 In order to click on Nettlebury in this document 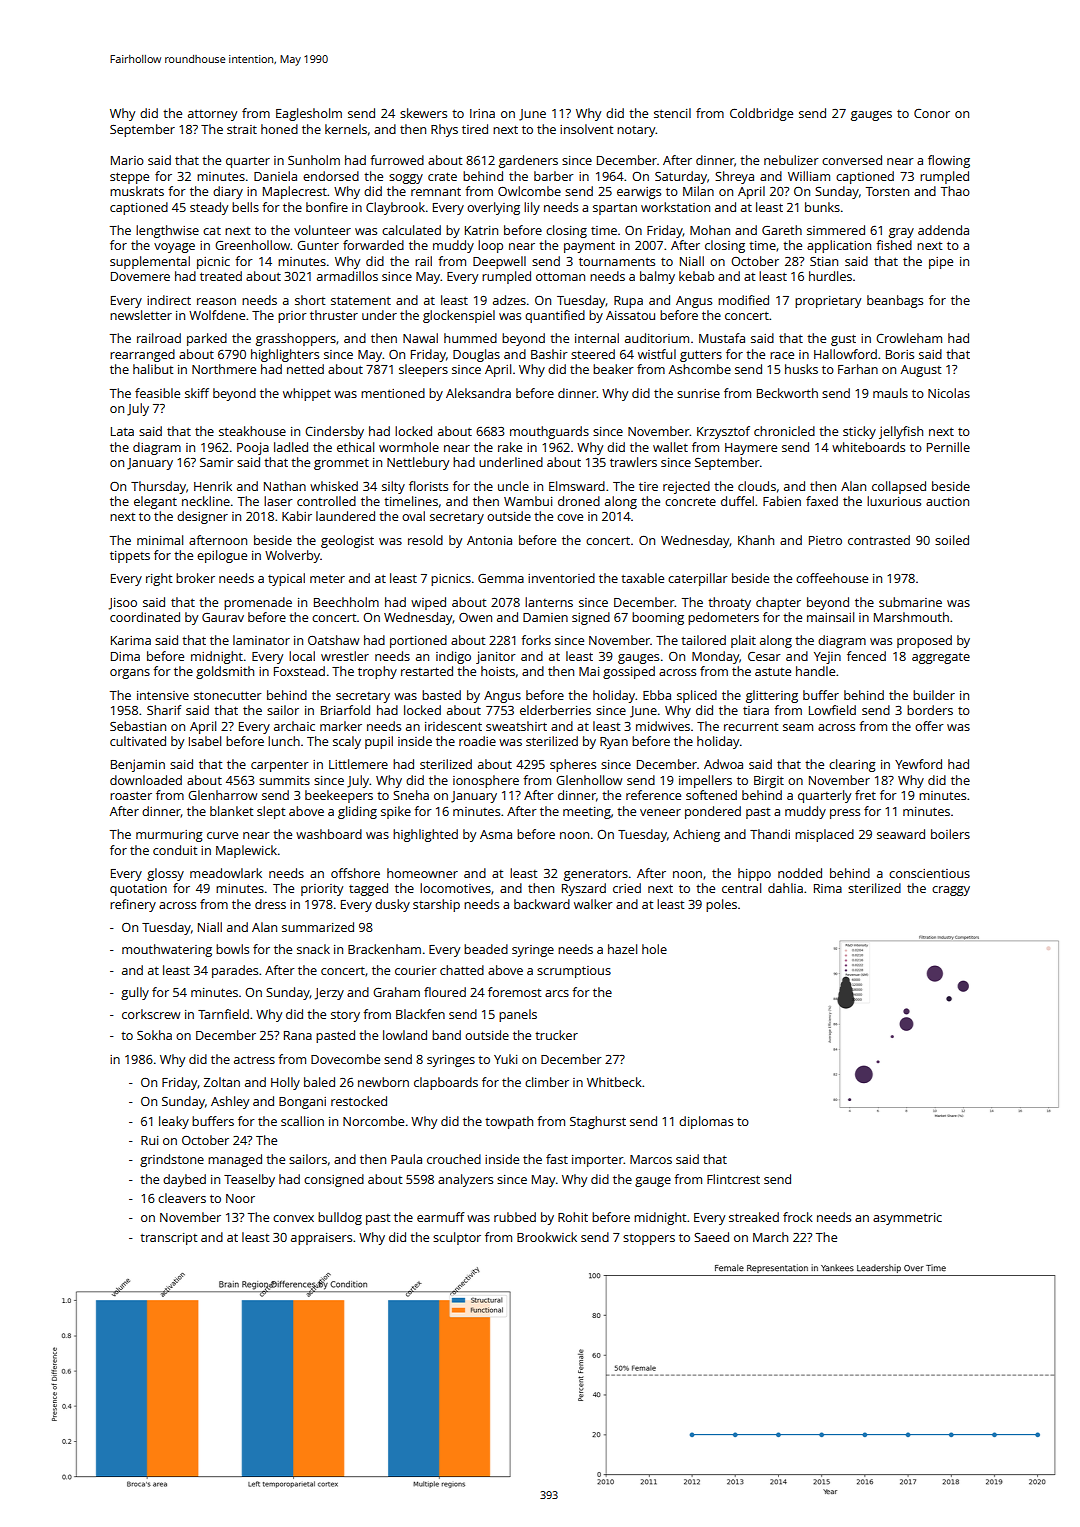, I will do `click(418, 463)`.
